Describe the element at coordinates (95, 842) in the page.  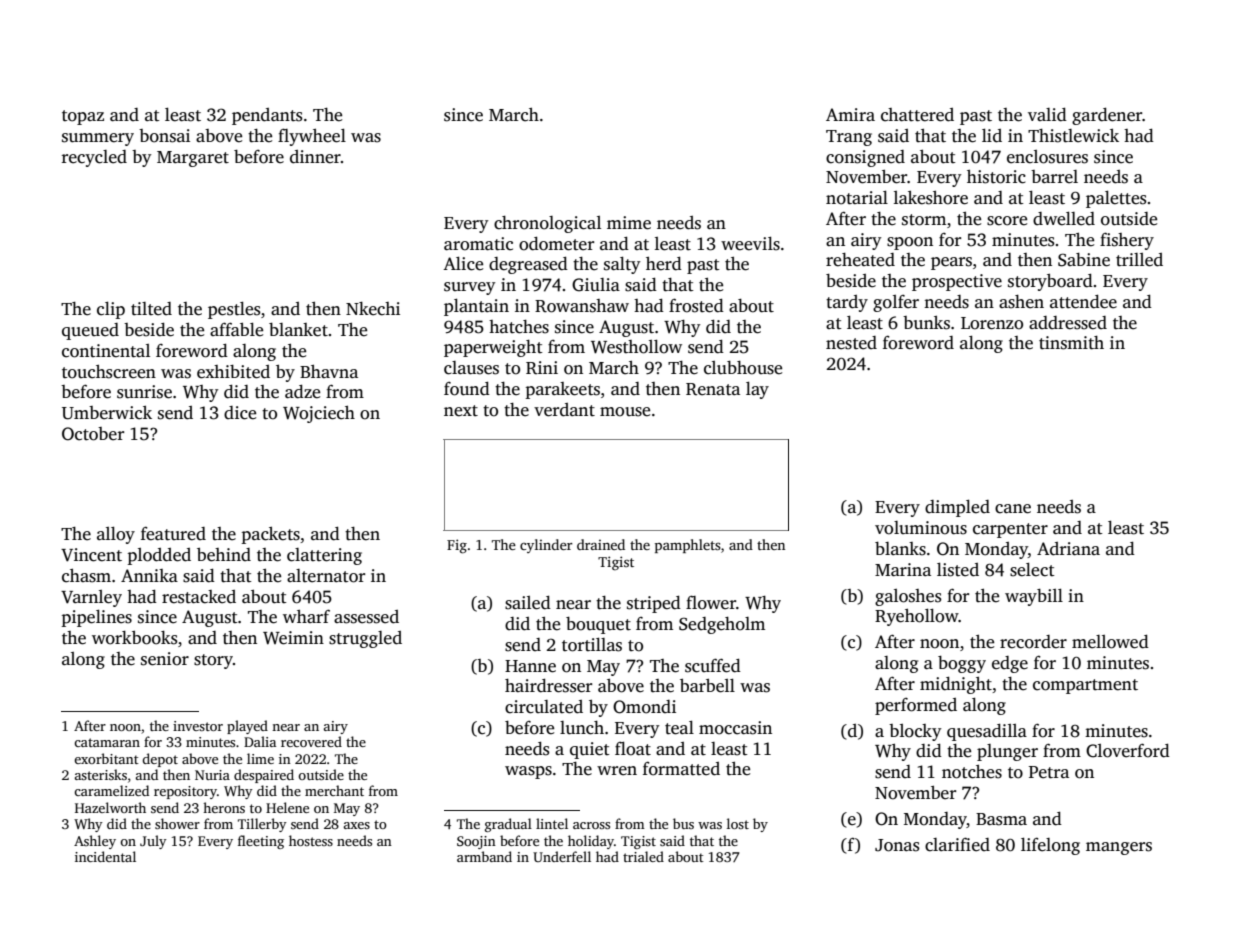
I see `Ashley` at that location.
